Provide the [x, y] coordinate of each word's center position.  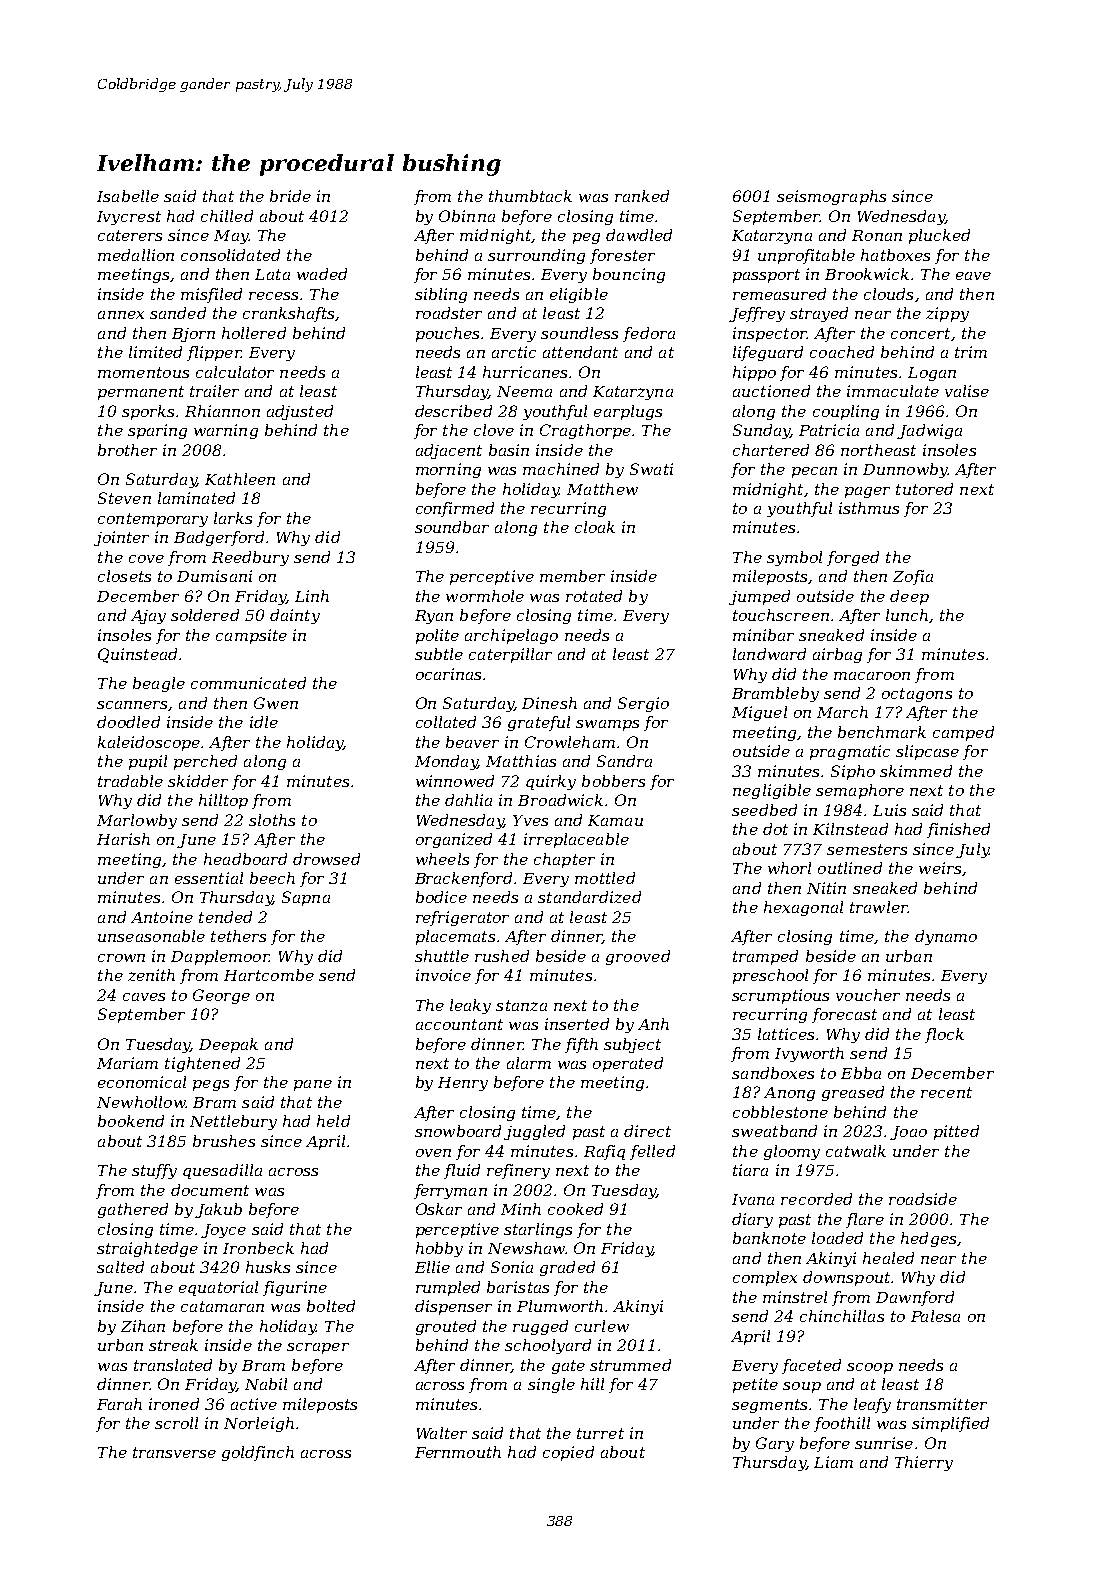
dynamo [946, 937]
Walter [442, 1433]
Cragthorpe [585, 431]
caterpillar [510, 655]
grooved [638, 957]
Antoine [162, 917]
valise [967, 391]
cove [146, 559]
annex [121, 315]
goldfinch [258, 1453]
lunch [907, 615]
